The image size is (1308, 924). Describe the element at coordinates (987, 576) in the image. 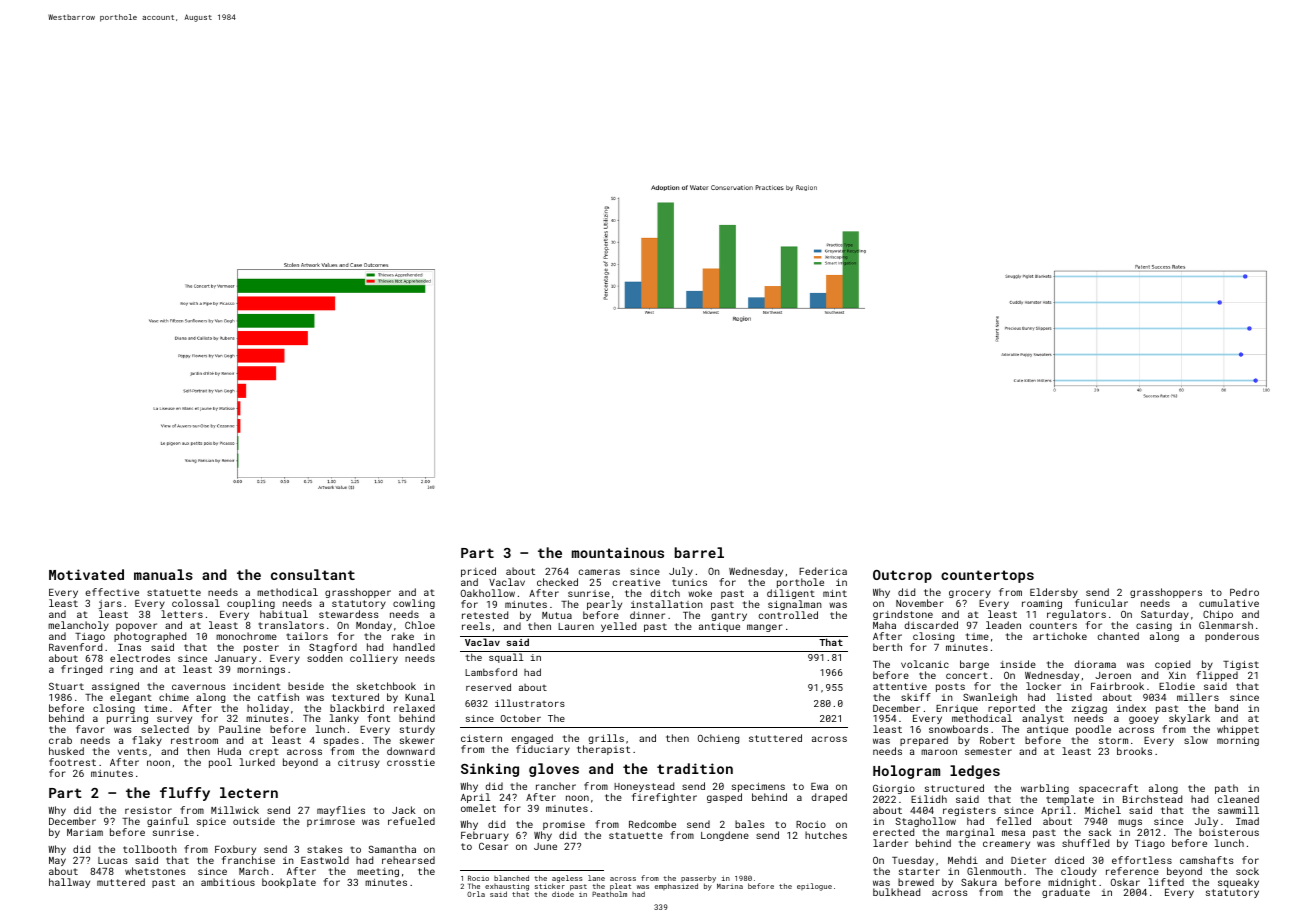

I see `countertops` at that location.
